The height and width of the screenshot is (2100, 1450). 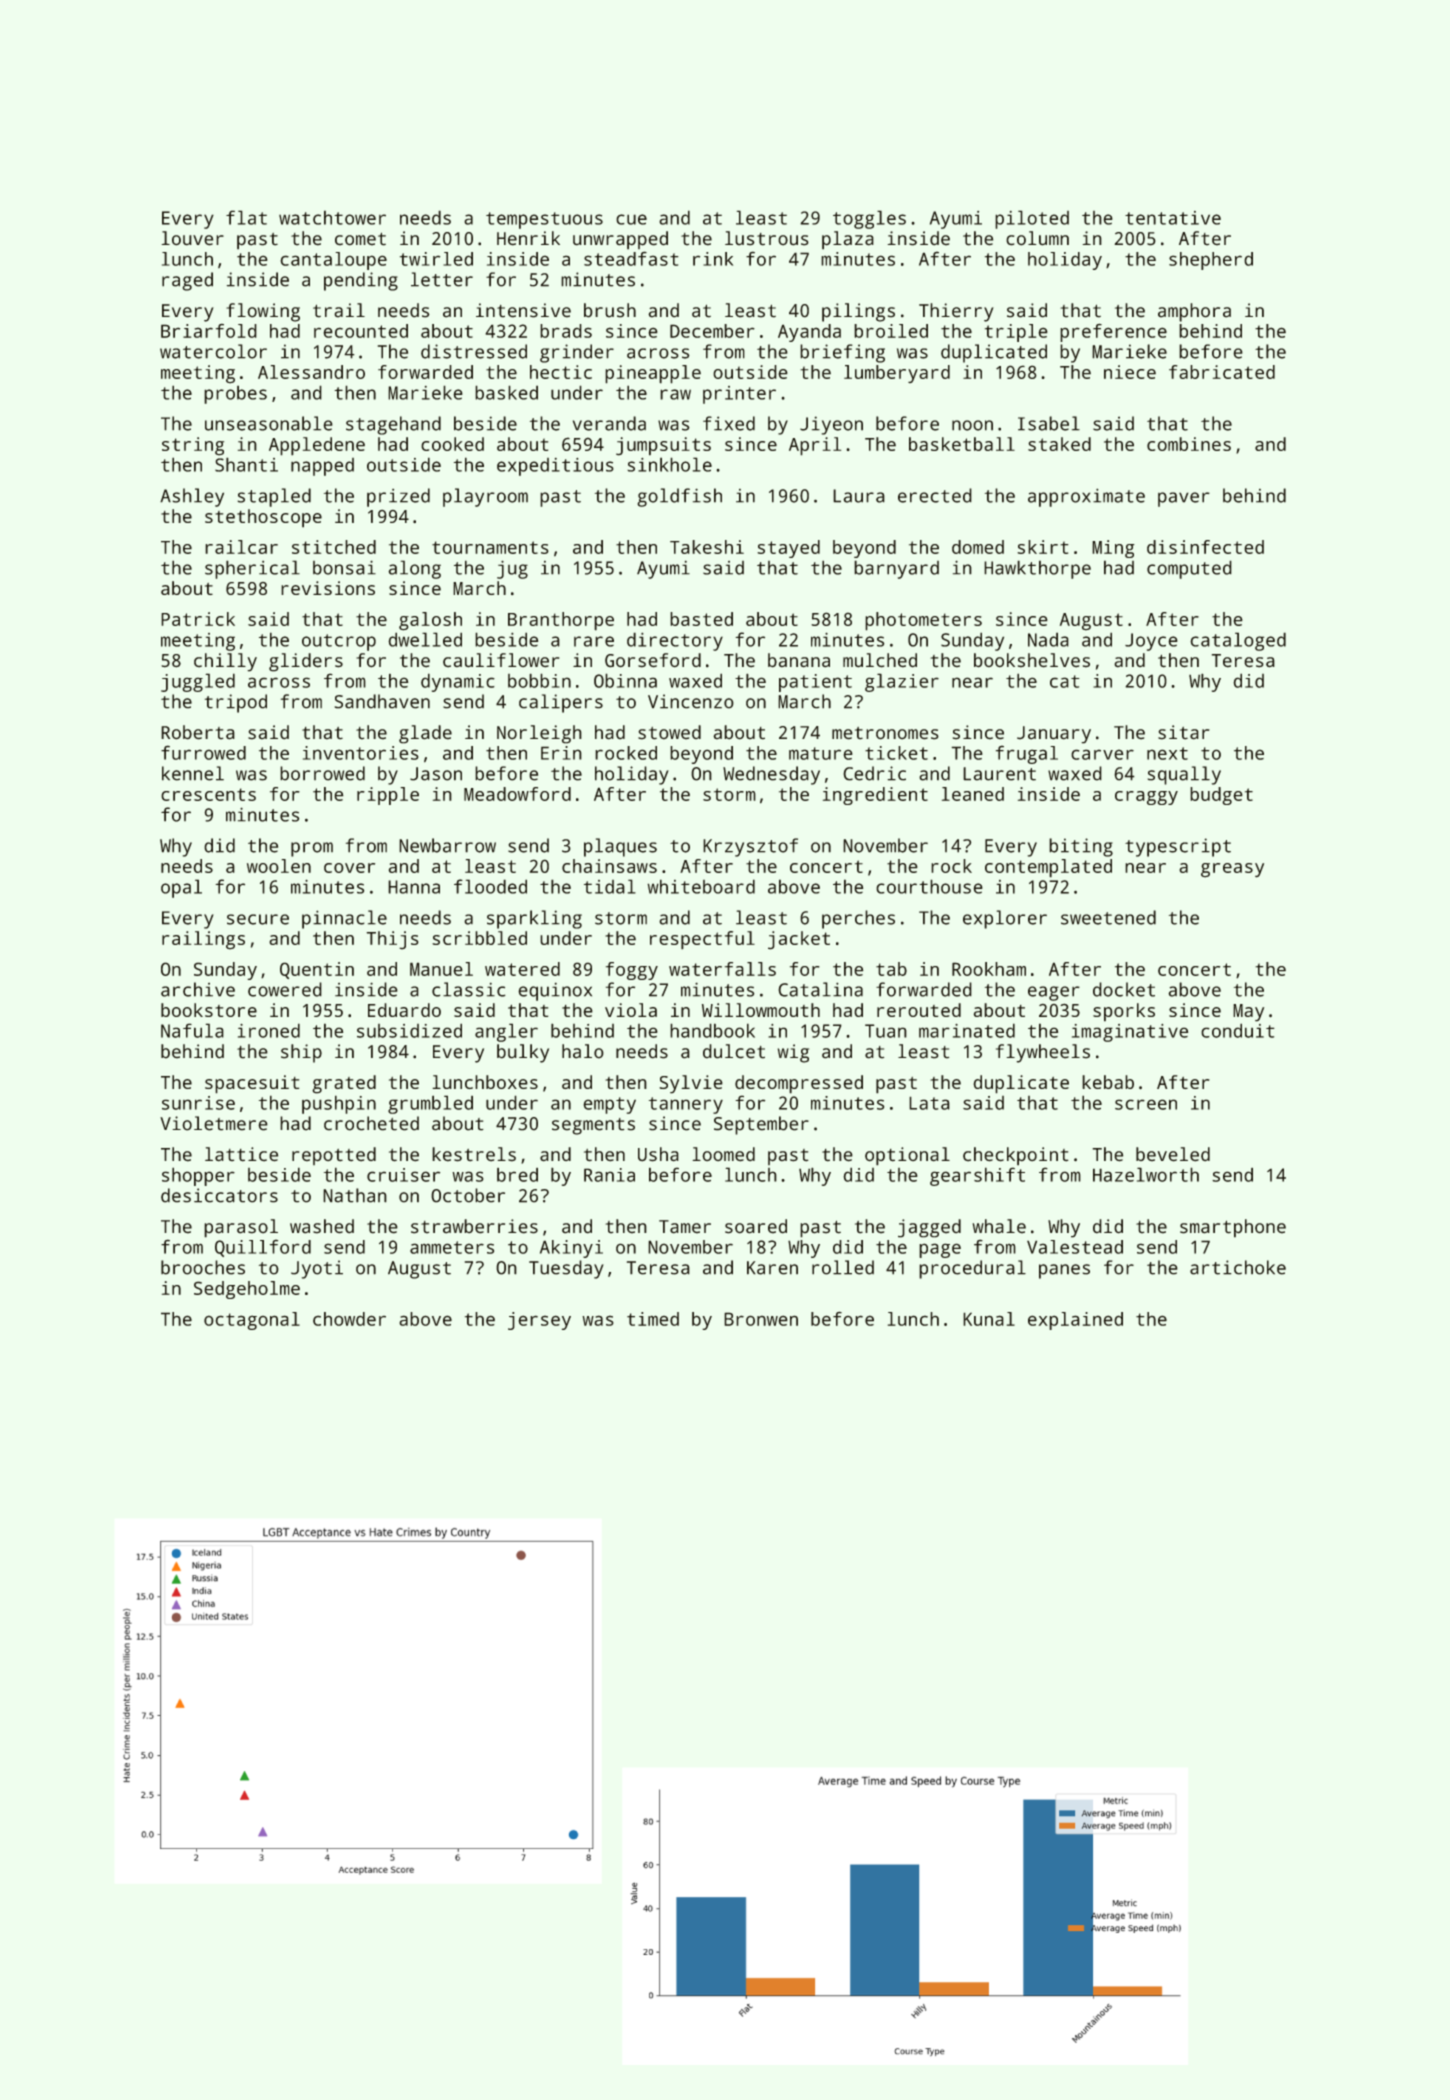 I want to click on toggles, so click(x=869, y=219).
